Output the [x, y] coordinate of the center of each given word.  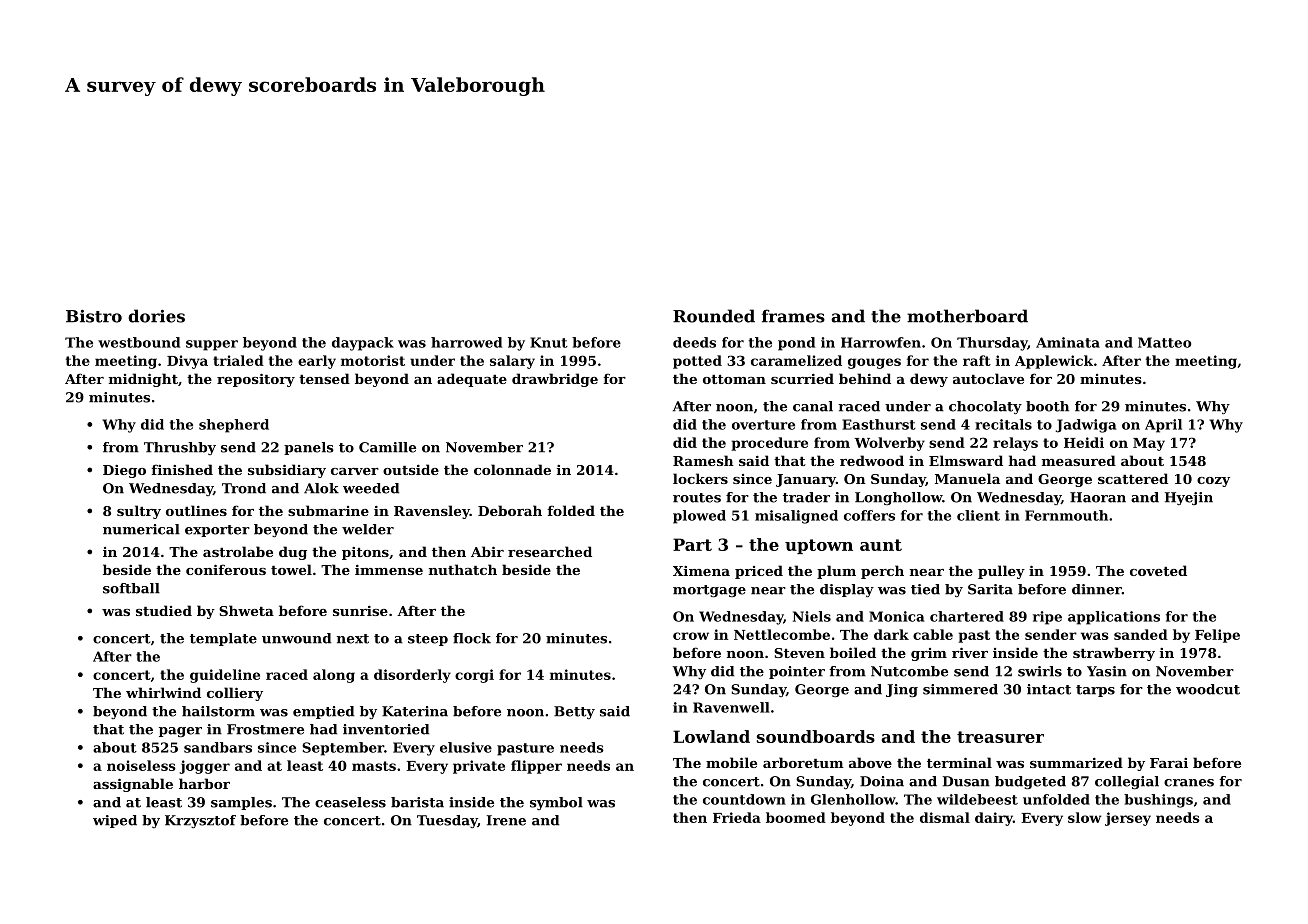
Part [692, 544]
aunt [881, 545]
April [1163, 426]
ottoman [734, 379]
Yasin [1107, 671]
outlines [196, 510]
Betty [574, 712]
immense [389, 570]
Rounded [714, 316]
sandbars [218, 747]
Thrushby [180, 448]
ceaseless [350, 802]
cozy [1213, 482]
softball [131, 588]
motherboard [967, 316]
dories [156, 316]
